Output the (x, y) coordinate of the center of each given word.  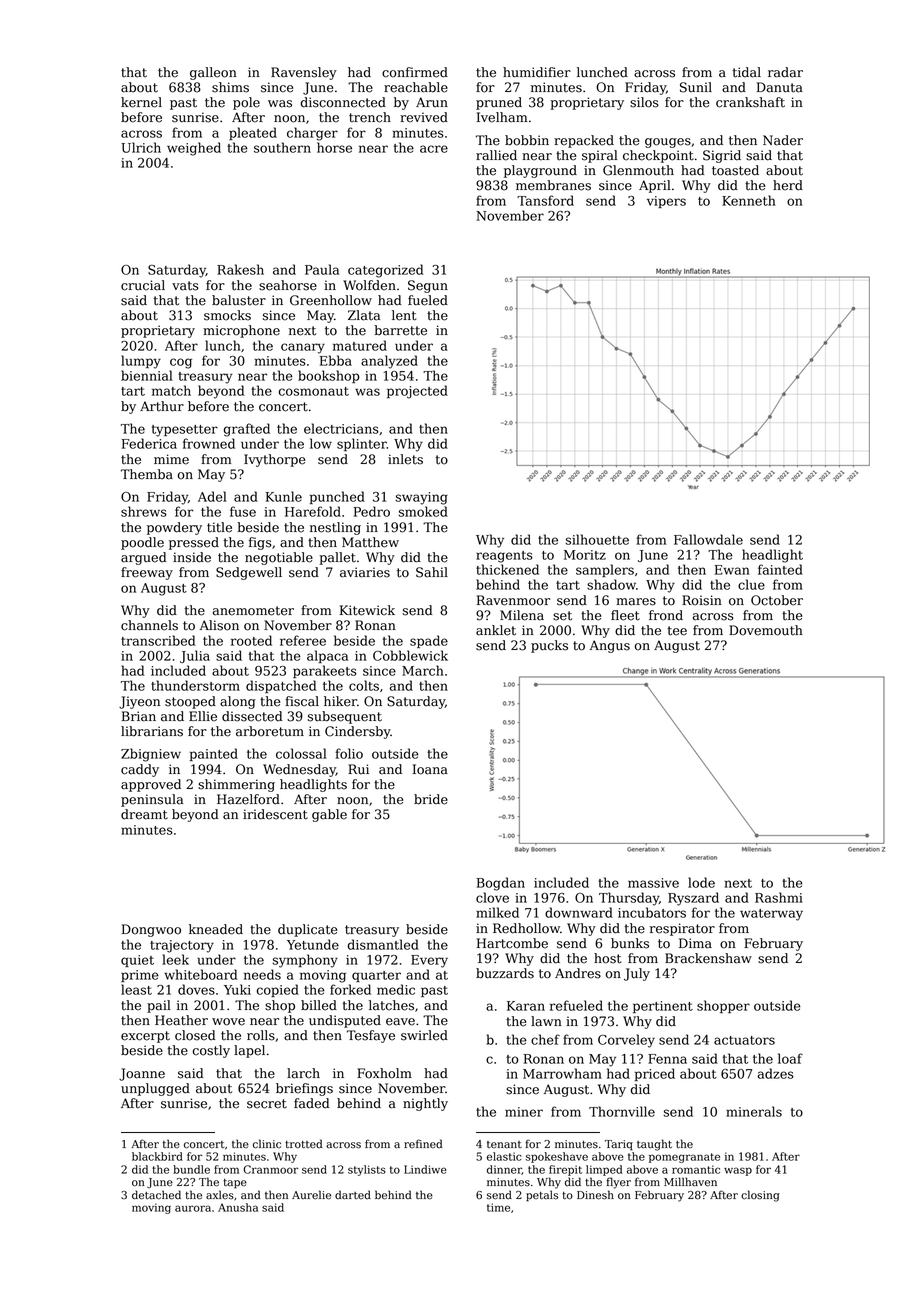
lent (404, 315)
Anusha (238, 1207)
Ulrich (141, 147)
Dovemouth (766, 630)
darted (353, 1195)
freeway (147, 573)
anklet (496, 630)
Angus (610, 646)
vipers (666, 202)
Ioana (430, 769)
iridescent (275, 814)
